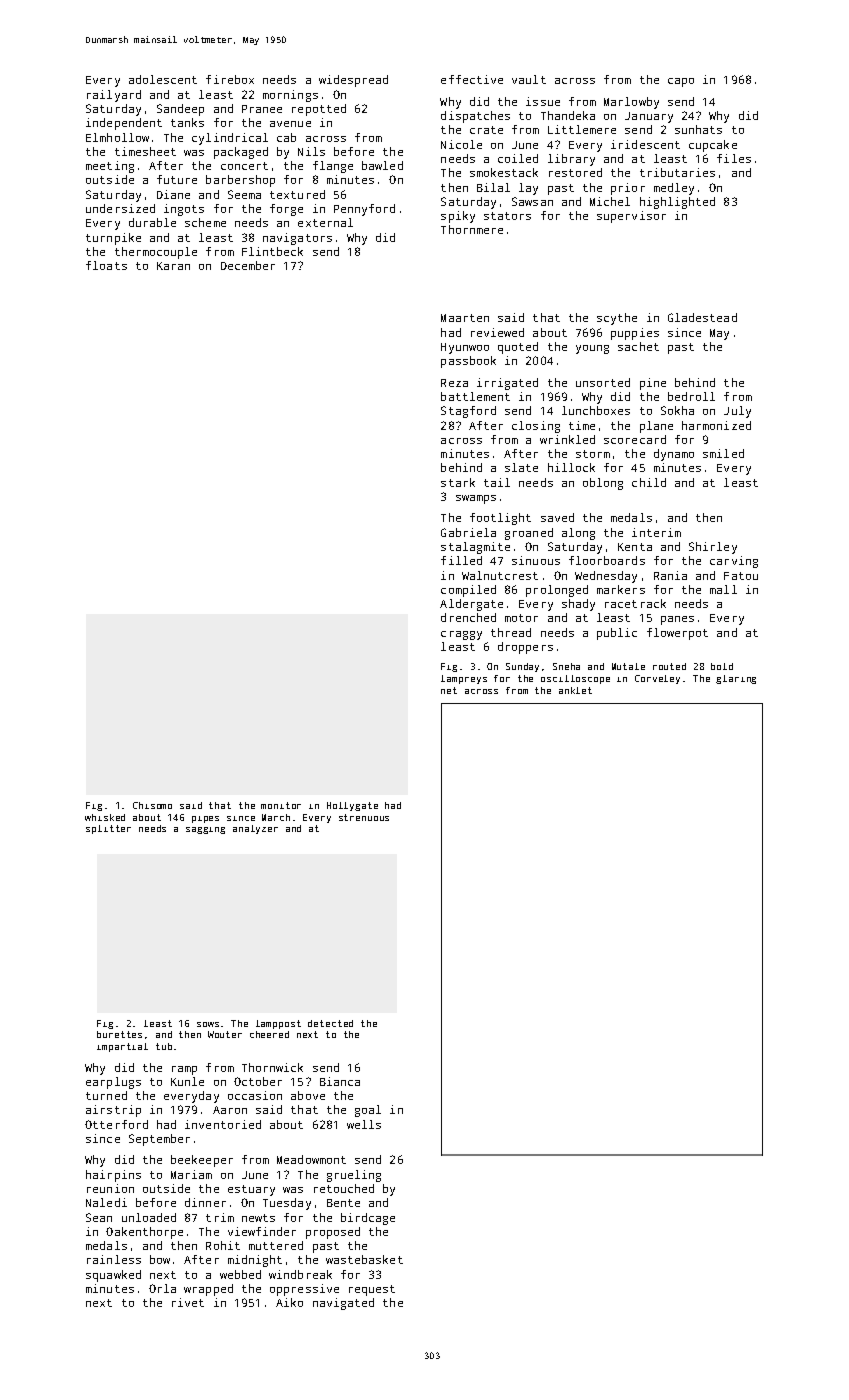 Image resolution: width=849 pixels, height=1400 pixels. I want to click on floats, so click(106, 265).
